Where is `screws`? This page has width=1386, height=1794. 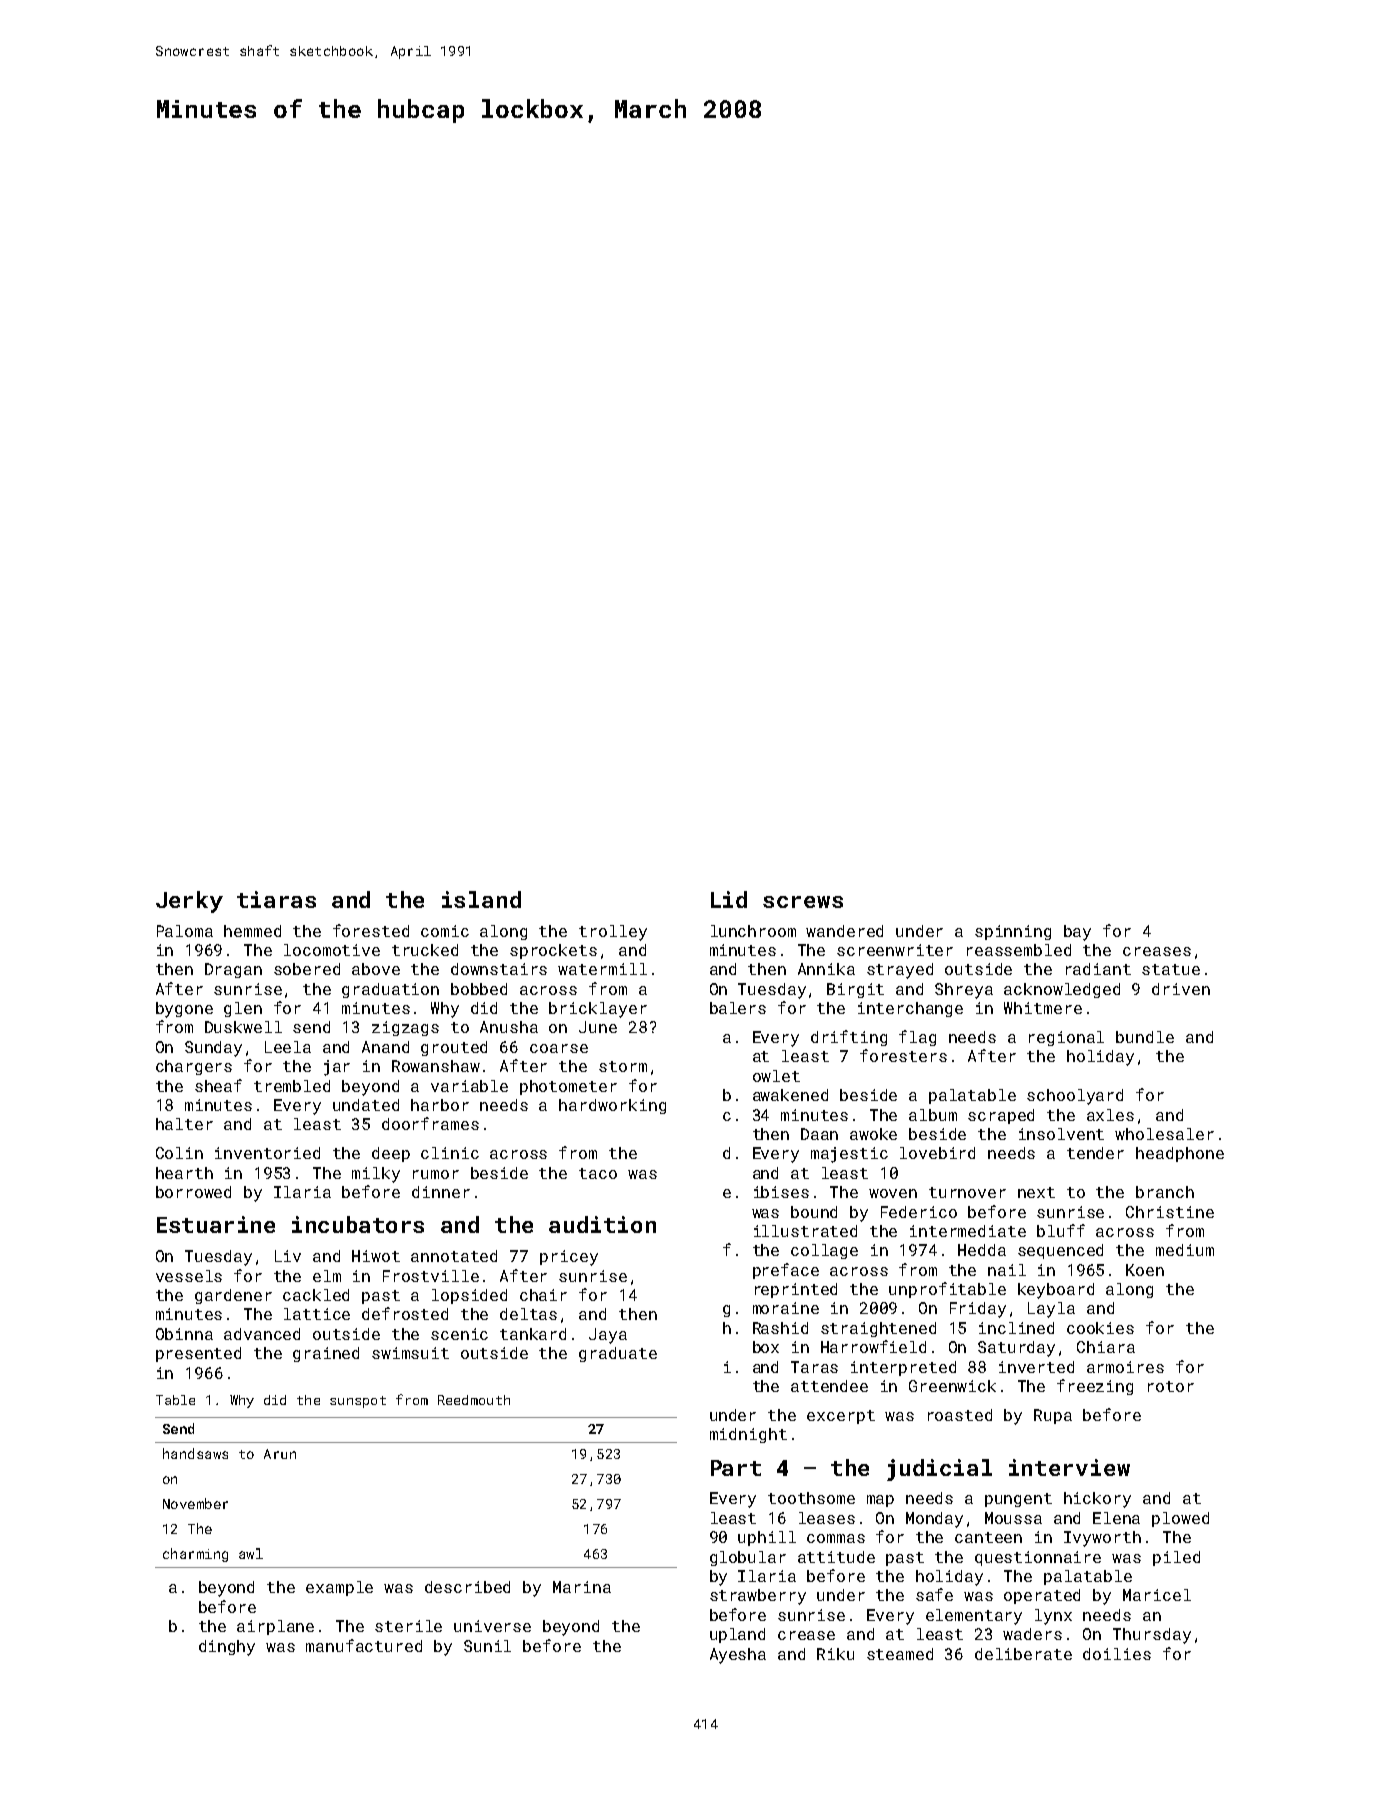
screws is located at coordinates (803, 902).
